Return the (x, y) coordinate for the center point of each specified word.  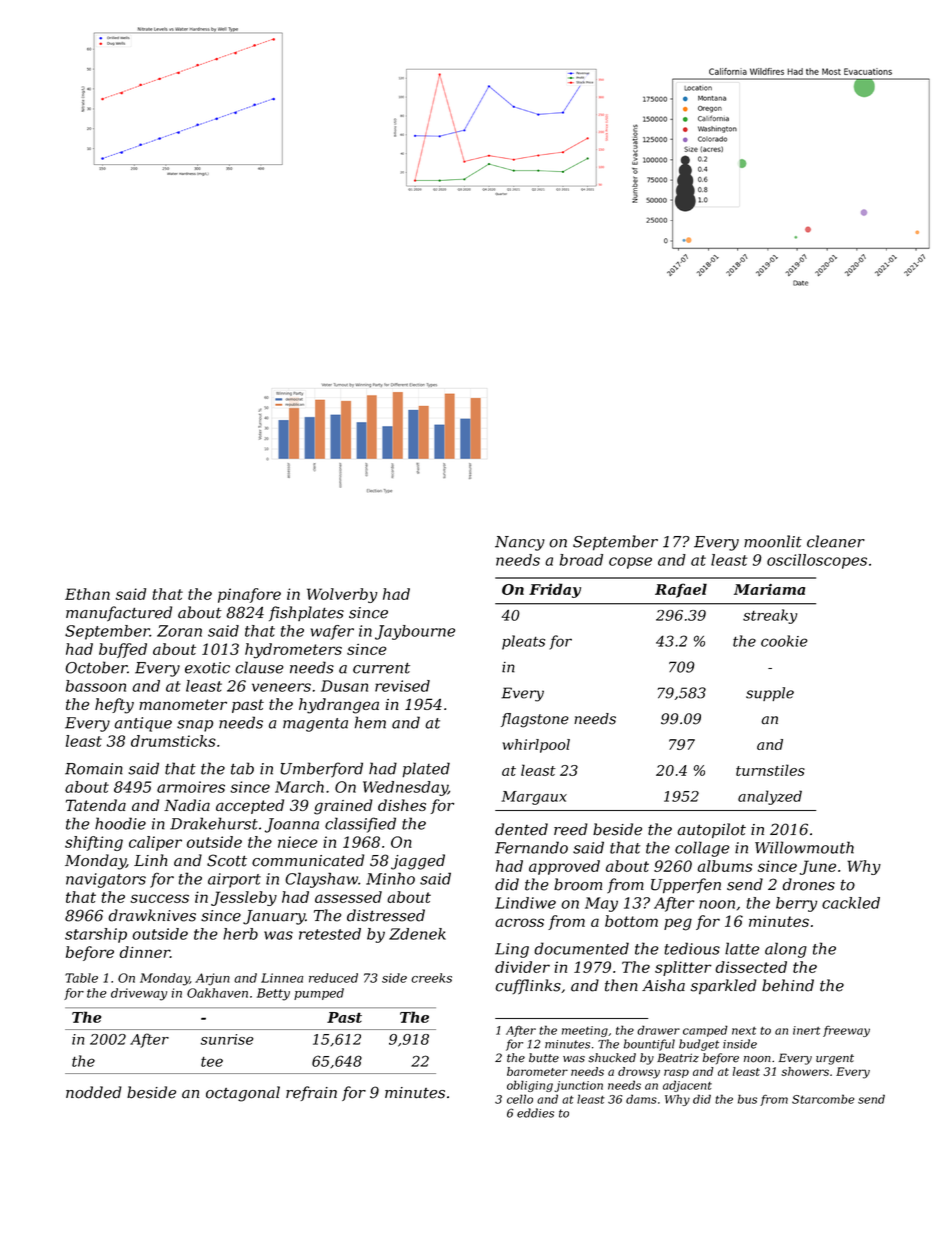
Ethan (87, 594)
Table (81, 978)
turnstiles (770, 770)
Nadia (187, 805)
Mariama (769, 589)
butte (544, 1058)
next (744, 1031)
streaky (770, 616)
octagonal (243, 1094)
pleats (523, 642)
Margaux (534, 798)
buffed (123, 650)
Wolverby (342, 595)
